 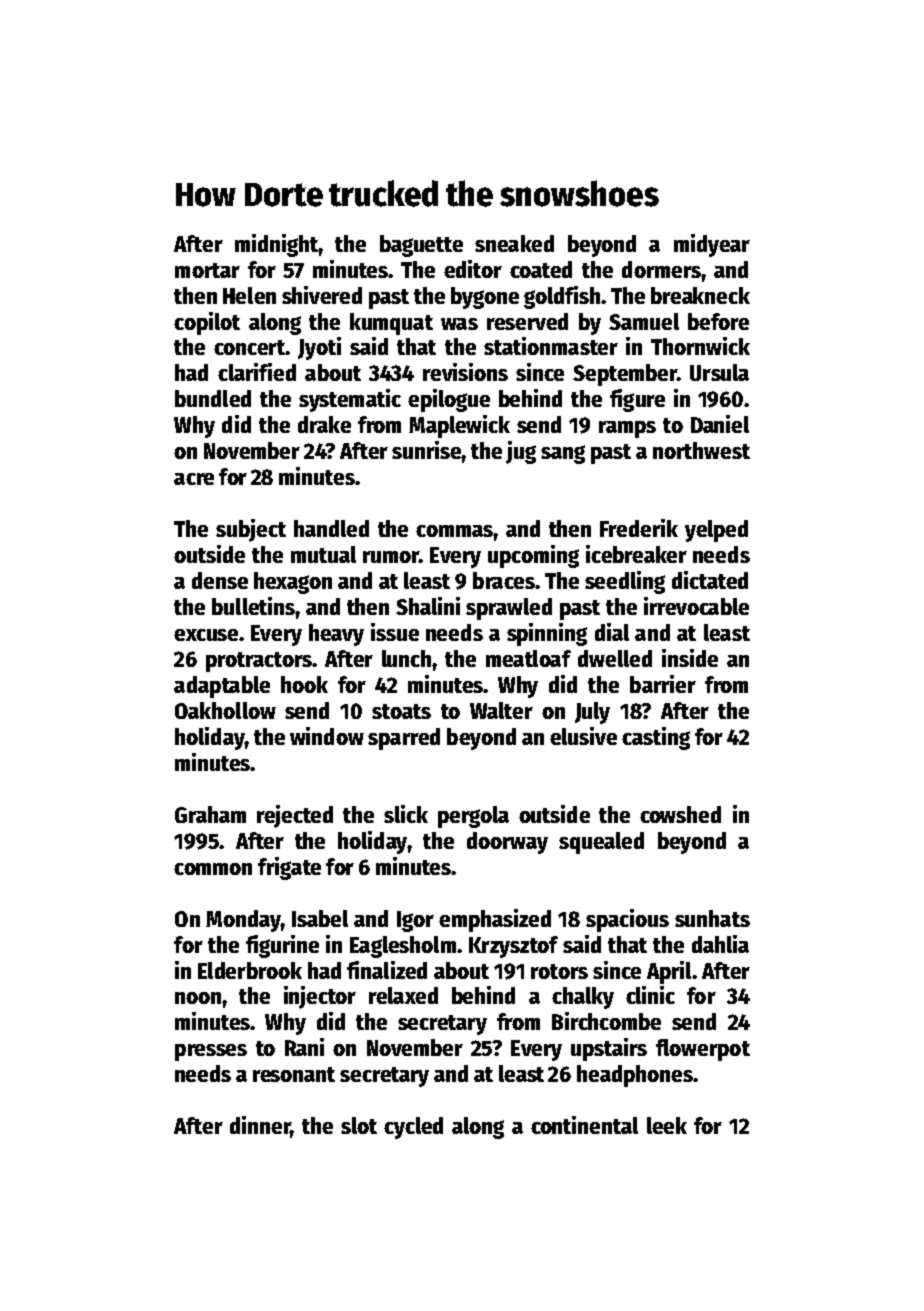 I want to click on leek, so click(x=667, y=1125).
